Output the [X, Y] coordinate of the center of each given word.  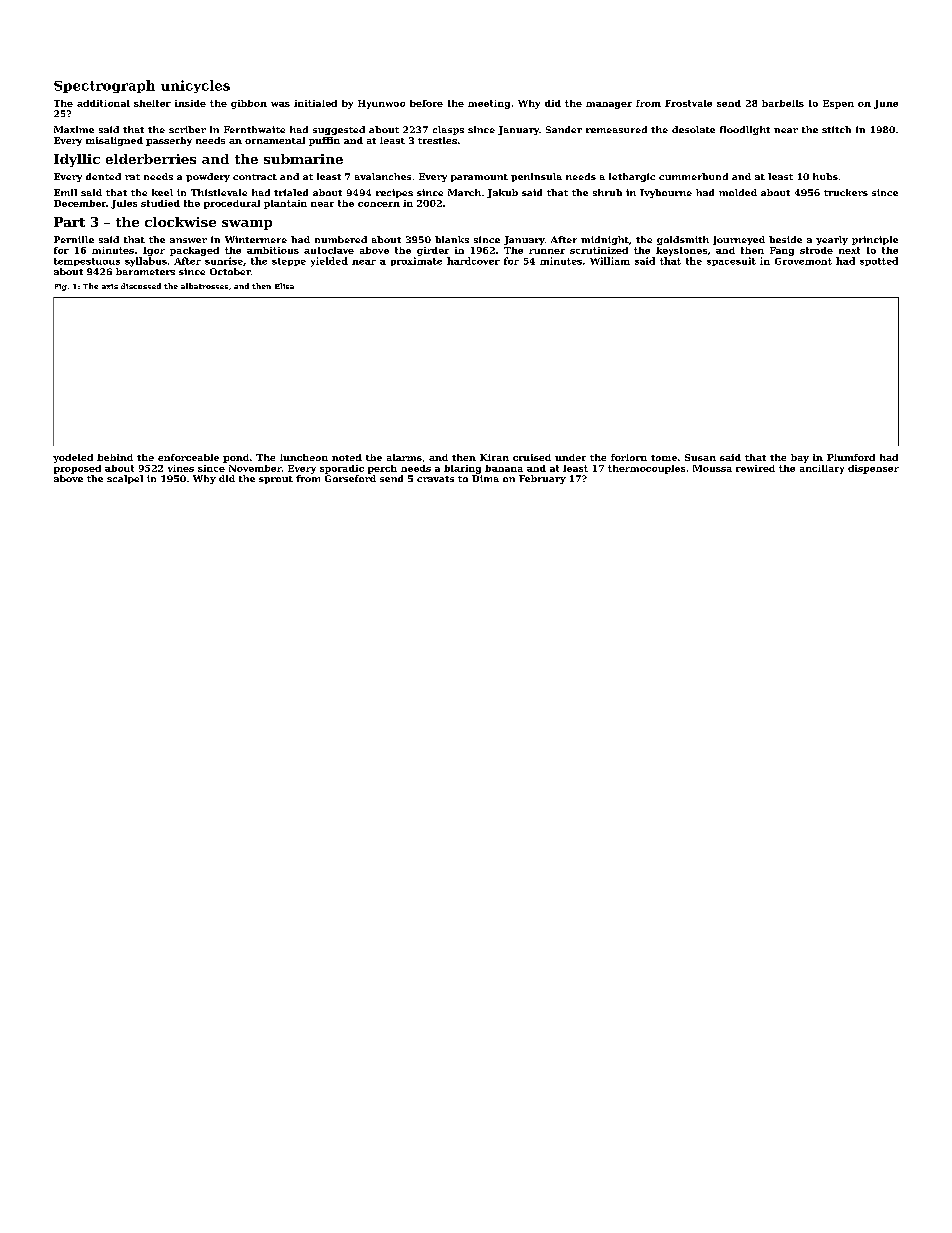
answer [188, 240]
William [610, 261]
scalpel [125, 479]
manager [609, 105]
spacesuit [731, 261]
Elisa [284, 286]
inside [190, 103]
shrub [607, 192]
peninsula [536, 177]
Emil [65, 192]
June [886, 104]
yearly [832, 240]
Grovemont [803, 261]
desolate [693, 129]
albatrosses [204, 286]
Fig [61, 287]
